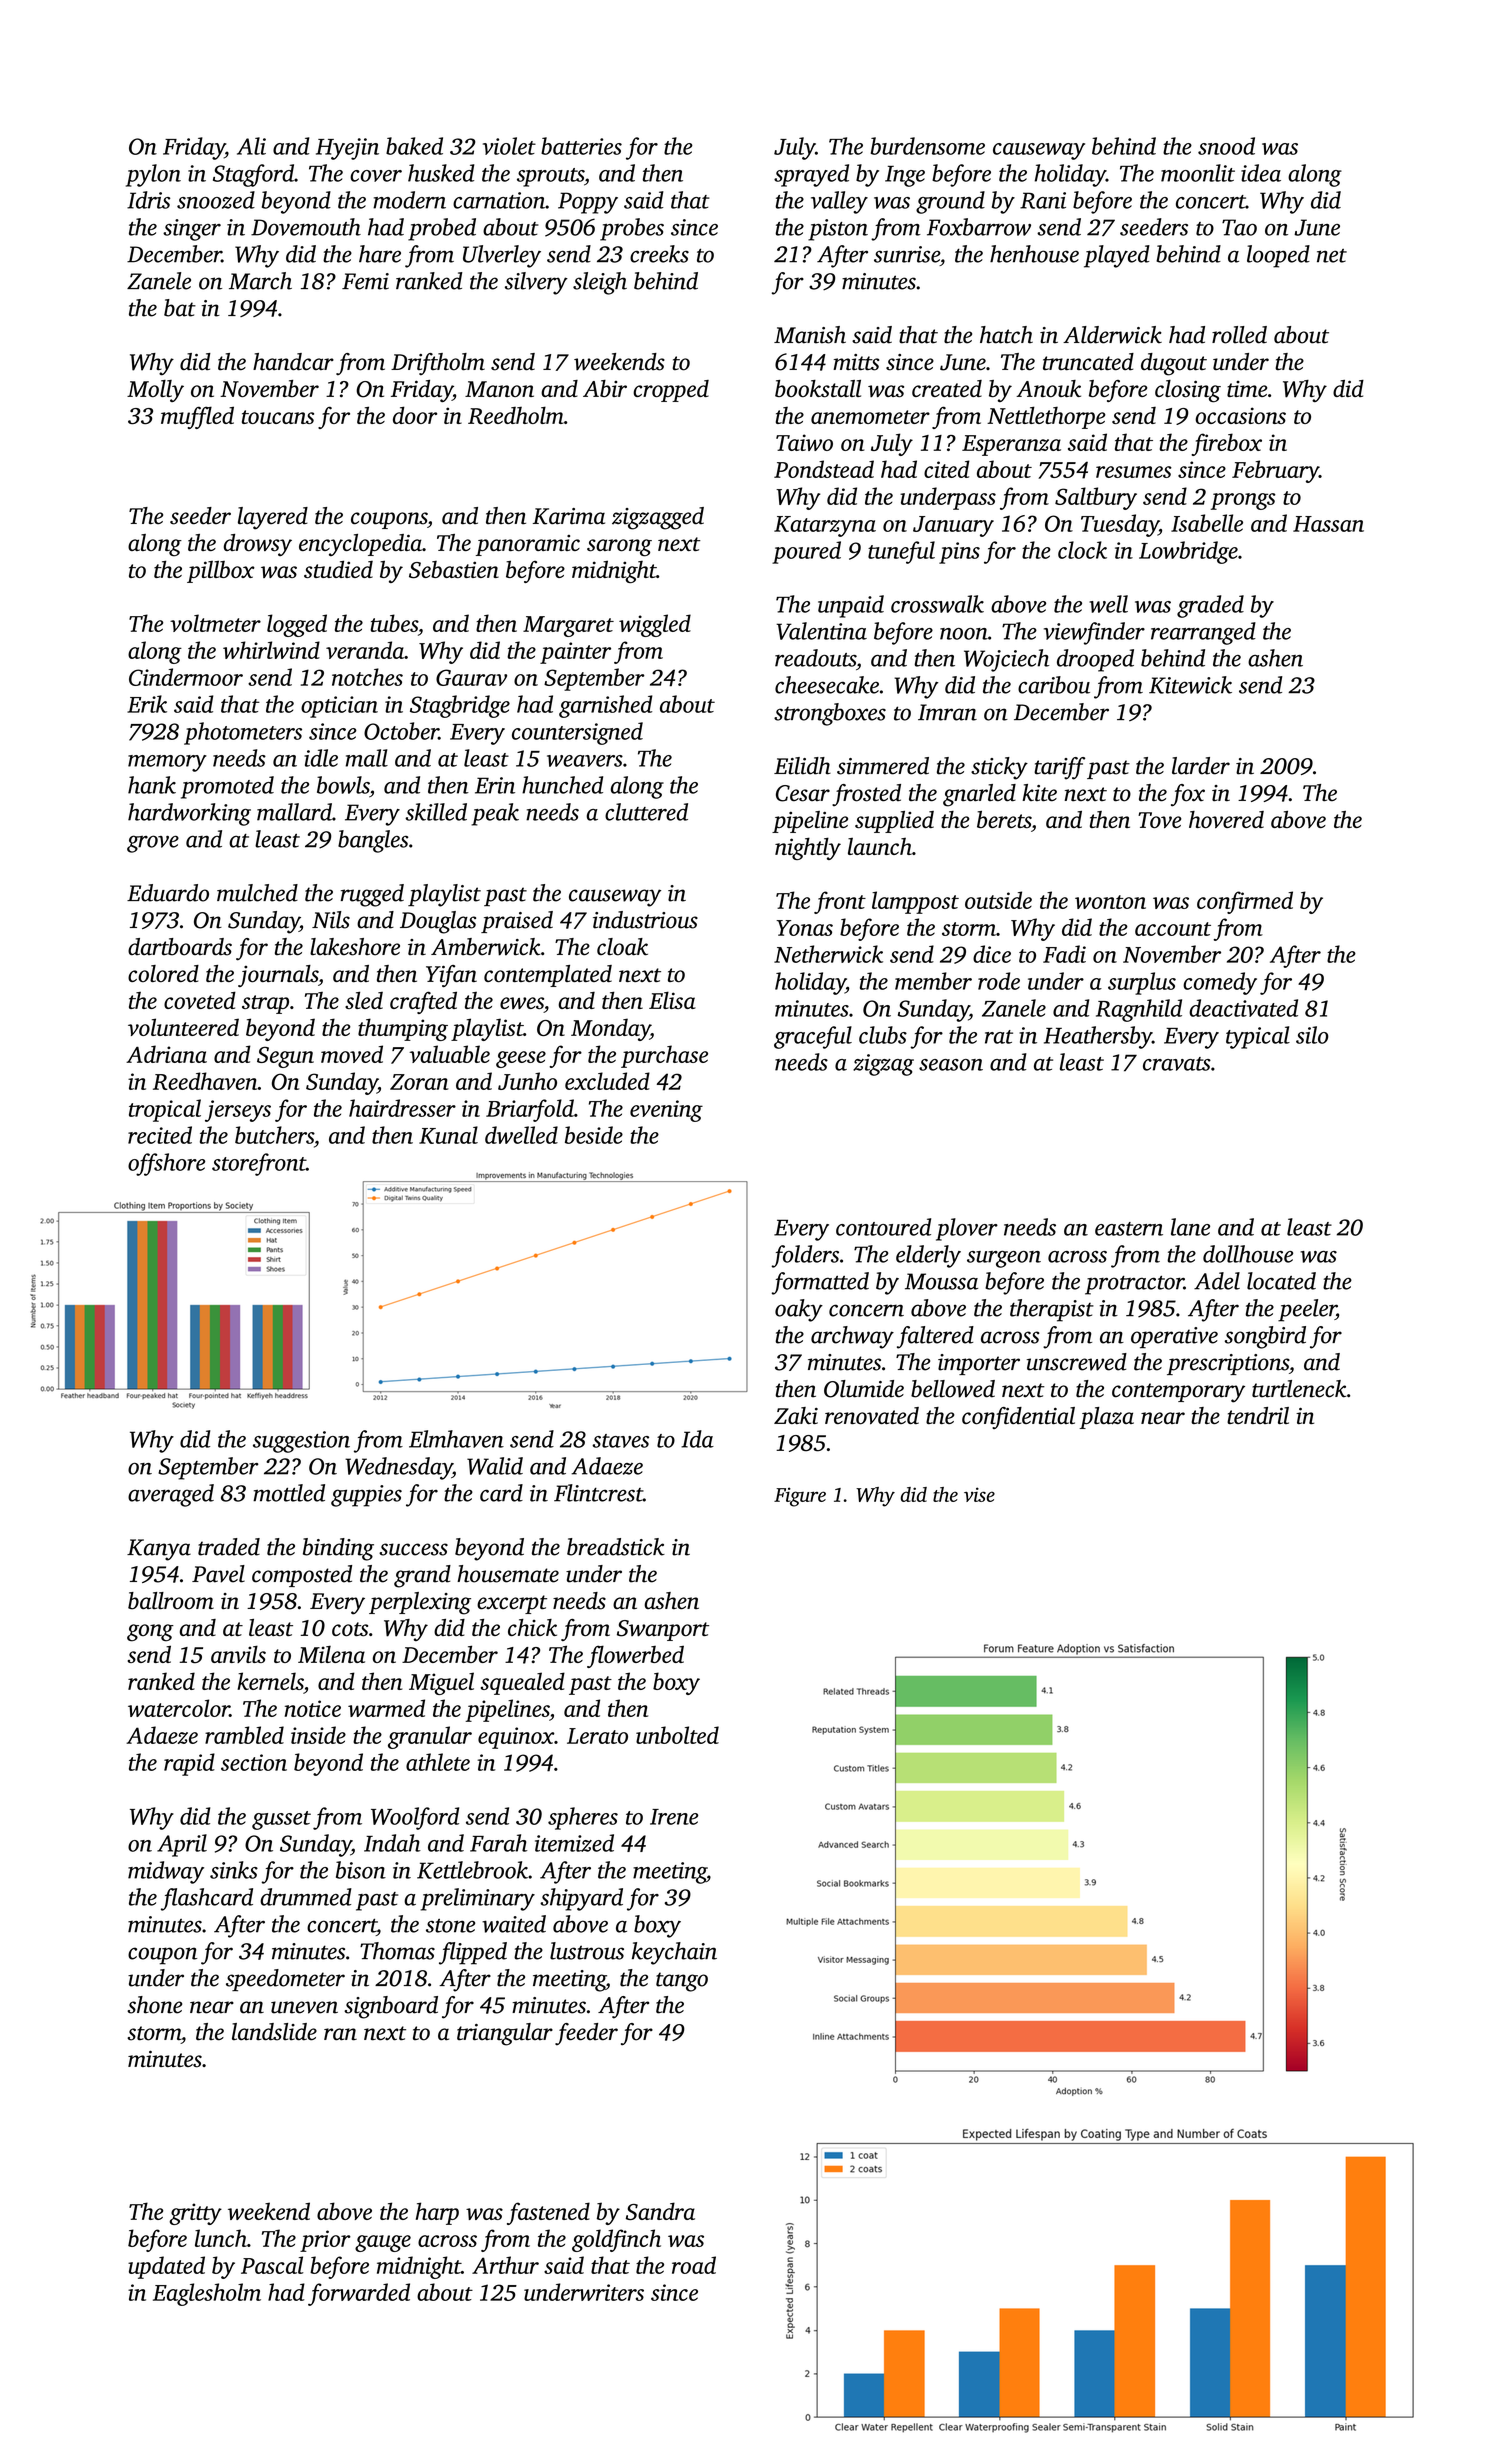 The height and width of the page is (2464, 1496). What do you see at coordinates (805, 1256) in the page?
I see `folders` at bounding box center [805, 1256].
